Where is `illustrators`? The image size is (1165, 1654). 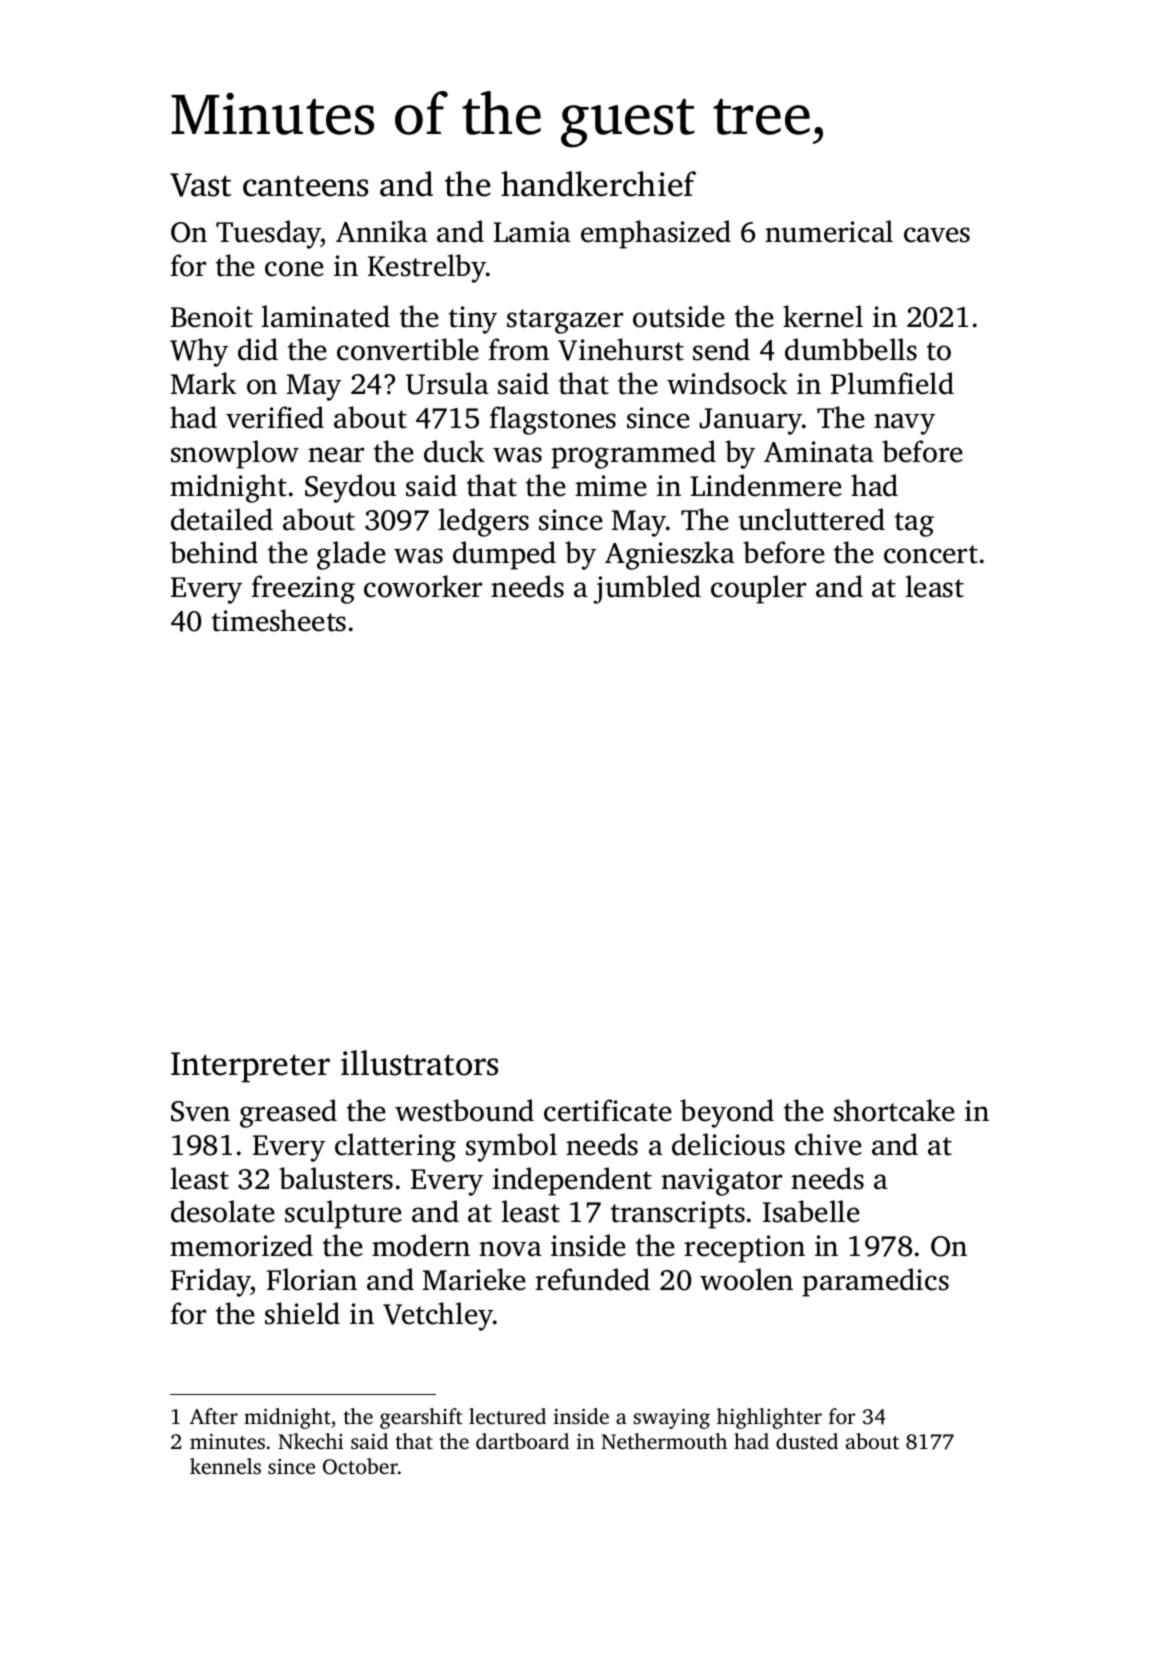 illustrators is located at coordinates (419, 1063).
